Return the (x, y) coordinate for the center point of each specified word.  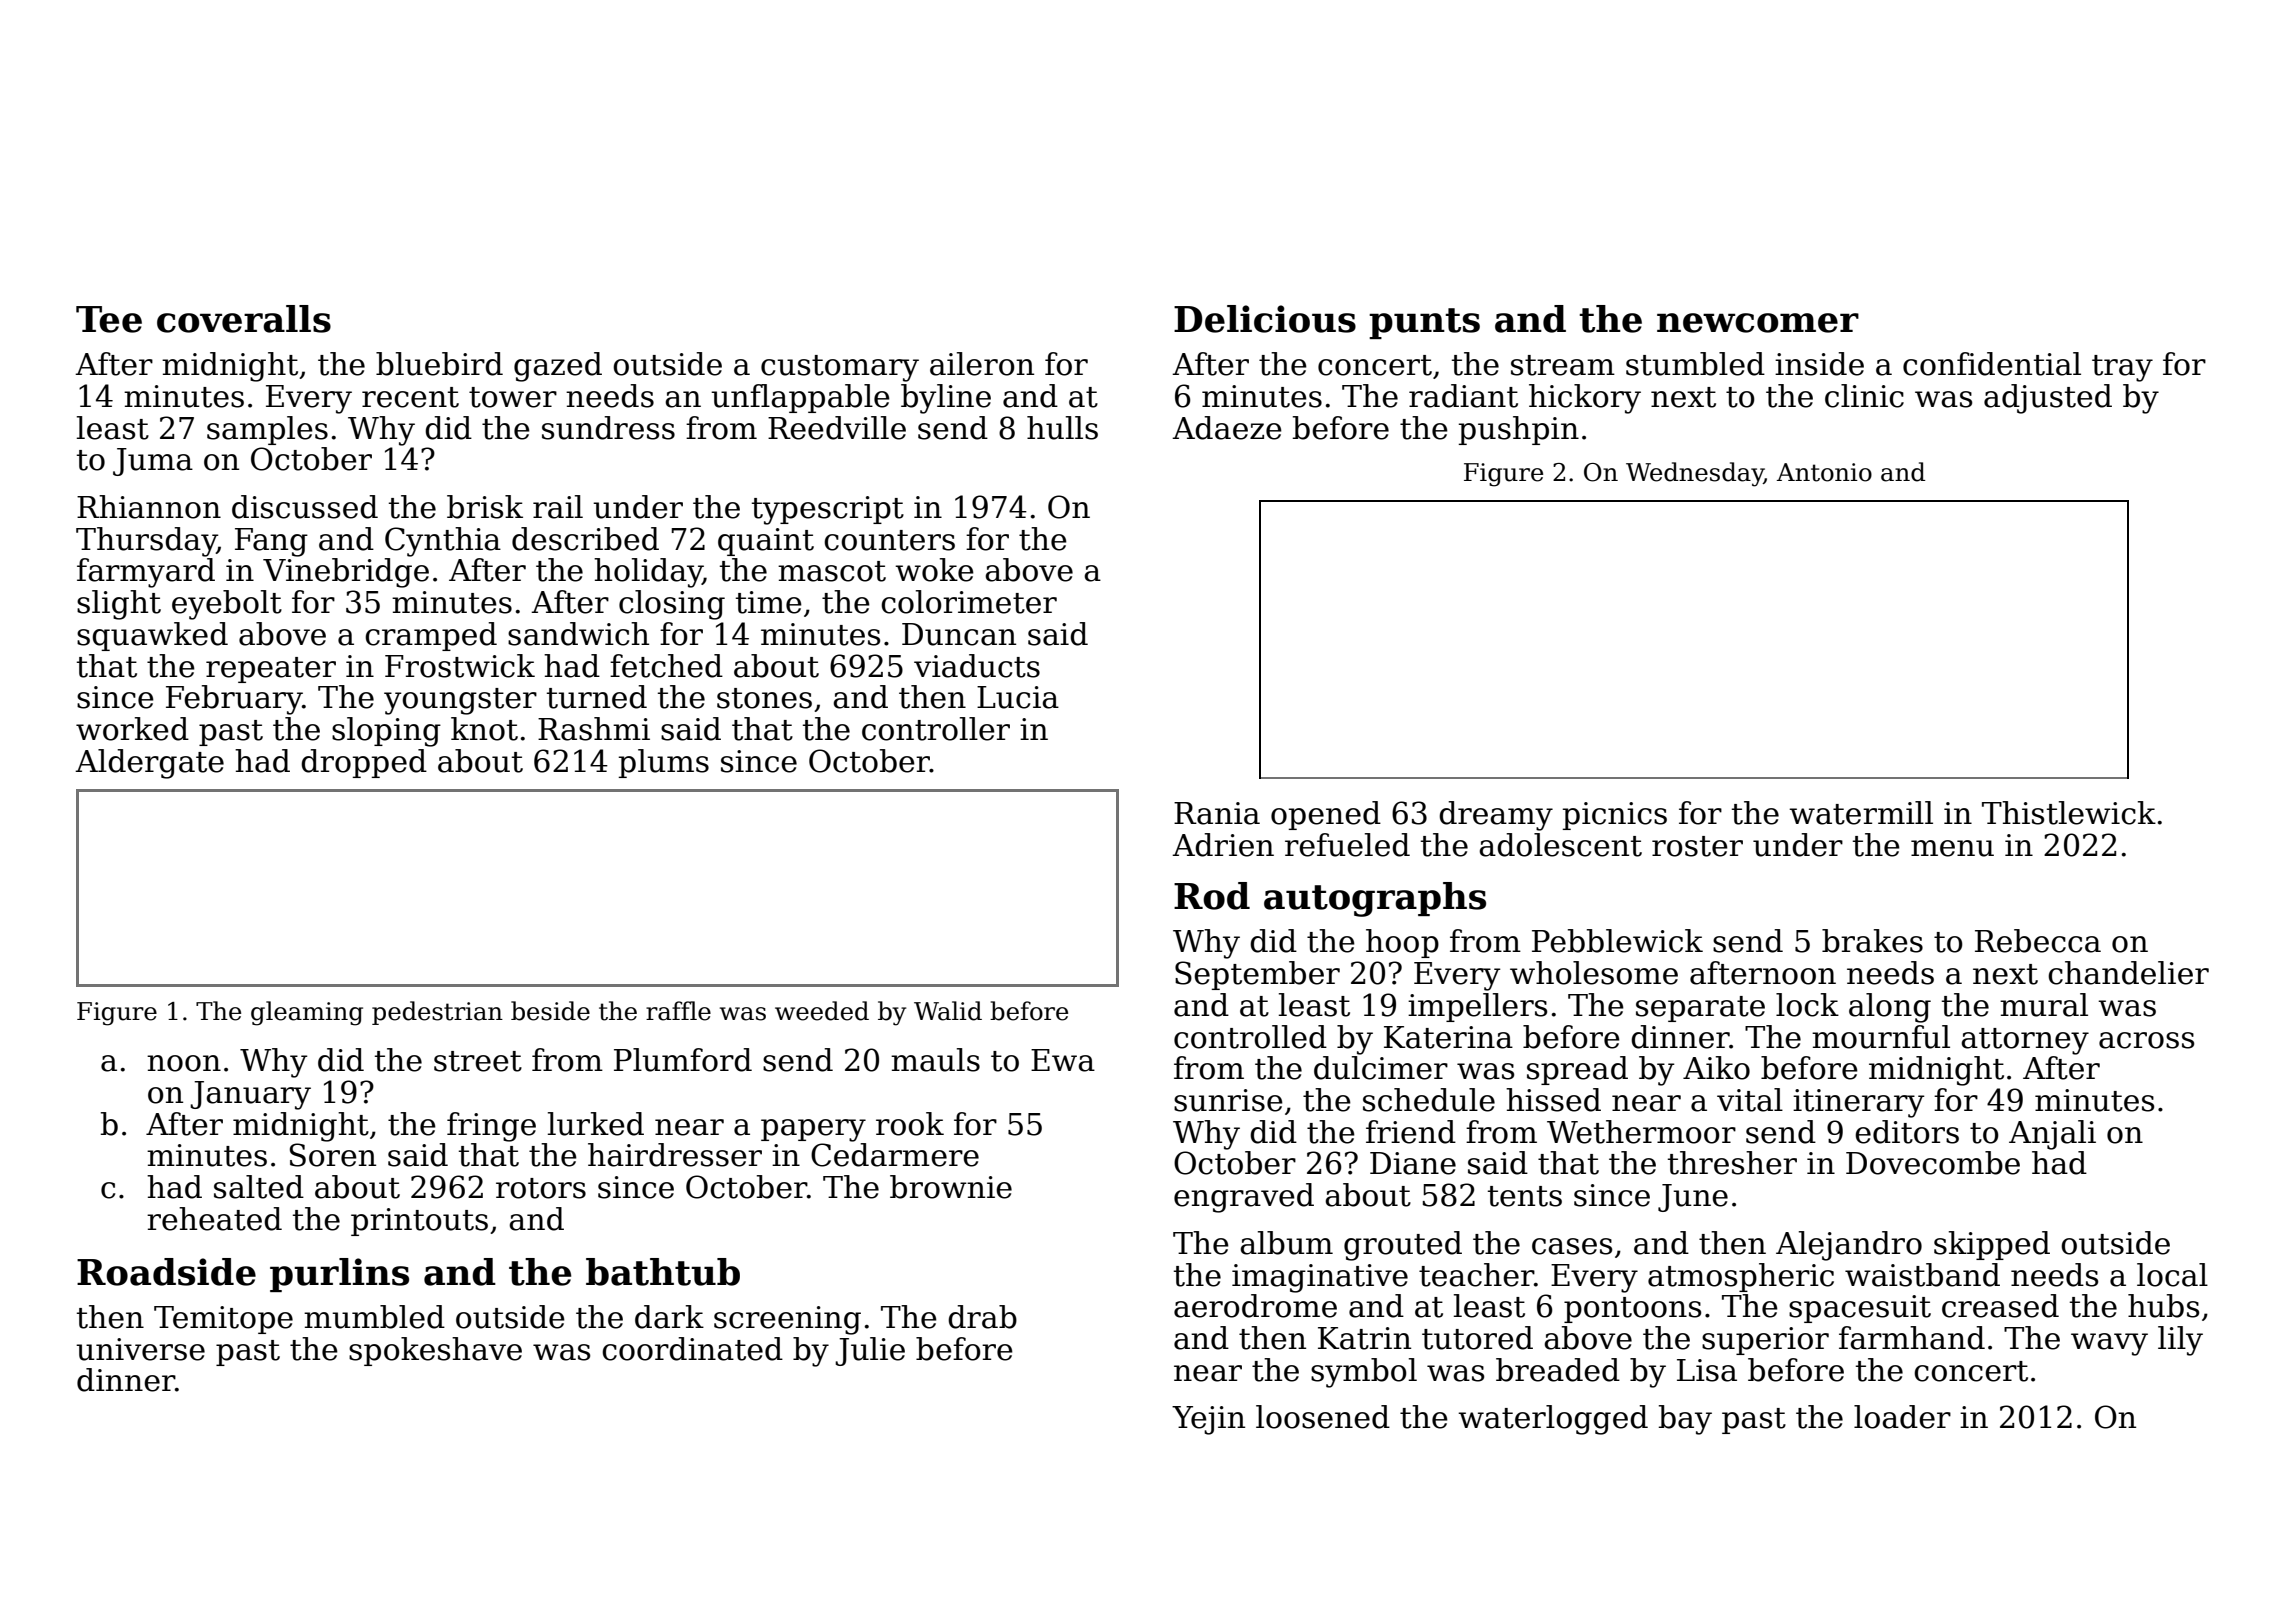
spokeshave (435, 1351)
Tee (109, 319)
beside (550, 1011)
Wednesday (1695, 474)
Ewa (1063, 1060)
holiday (648, 573)
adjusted (2048, 399)
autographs (1375, 899)
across (2146, 1040)
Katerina (1448, 1037)
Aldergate (149, 764)
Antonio (1824, 472)
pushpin (1519, 430)
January (250, 1095)
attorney (2025, 1041)
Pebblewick (1617, 941)
